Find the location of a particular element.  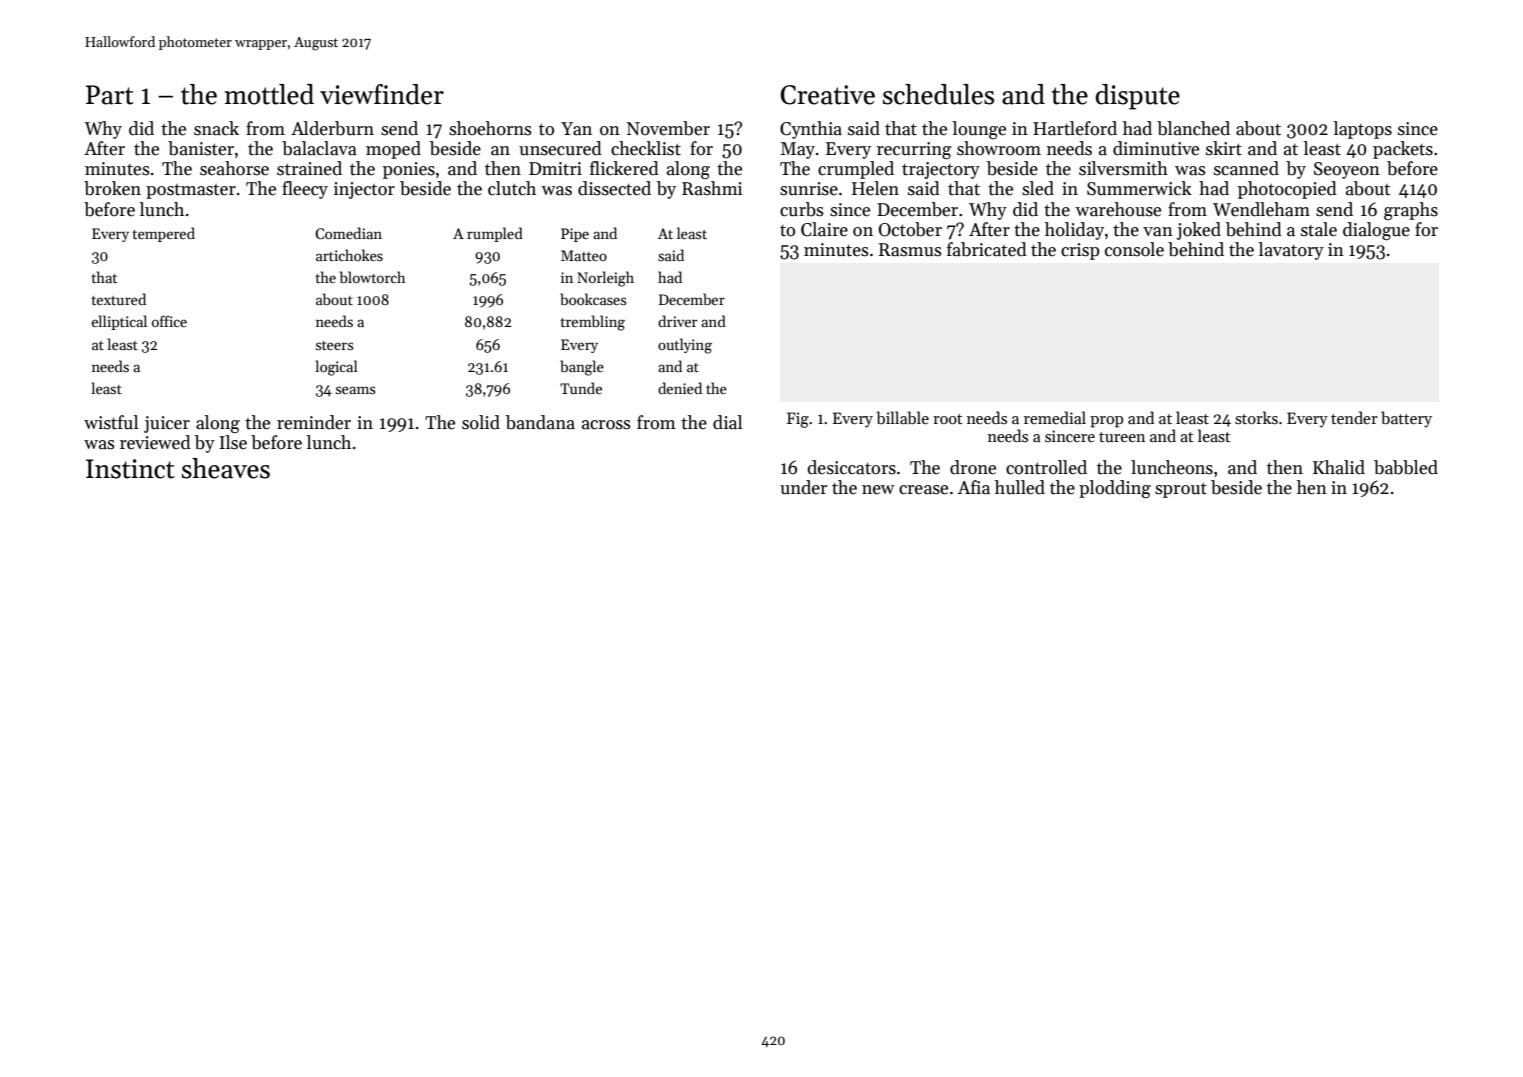

steers is located at coordinates (334, 345).
